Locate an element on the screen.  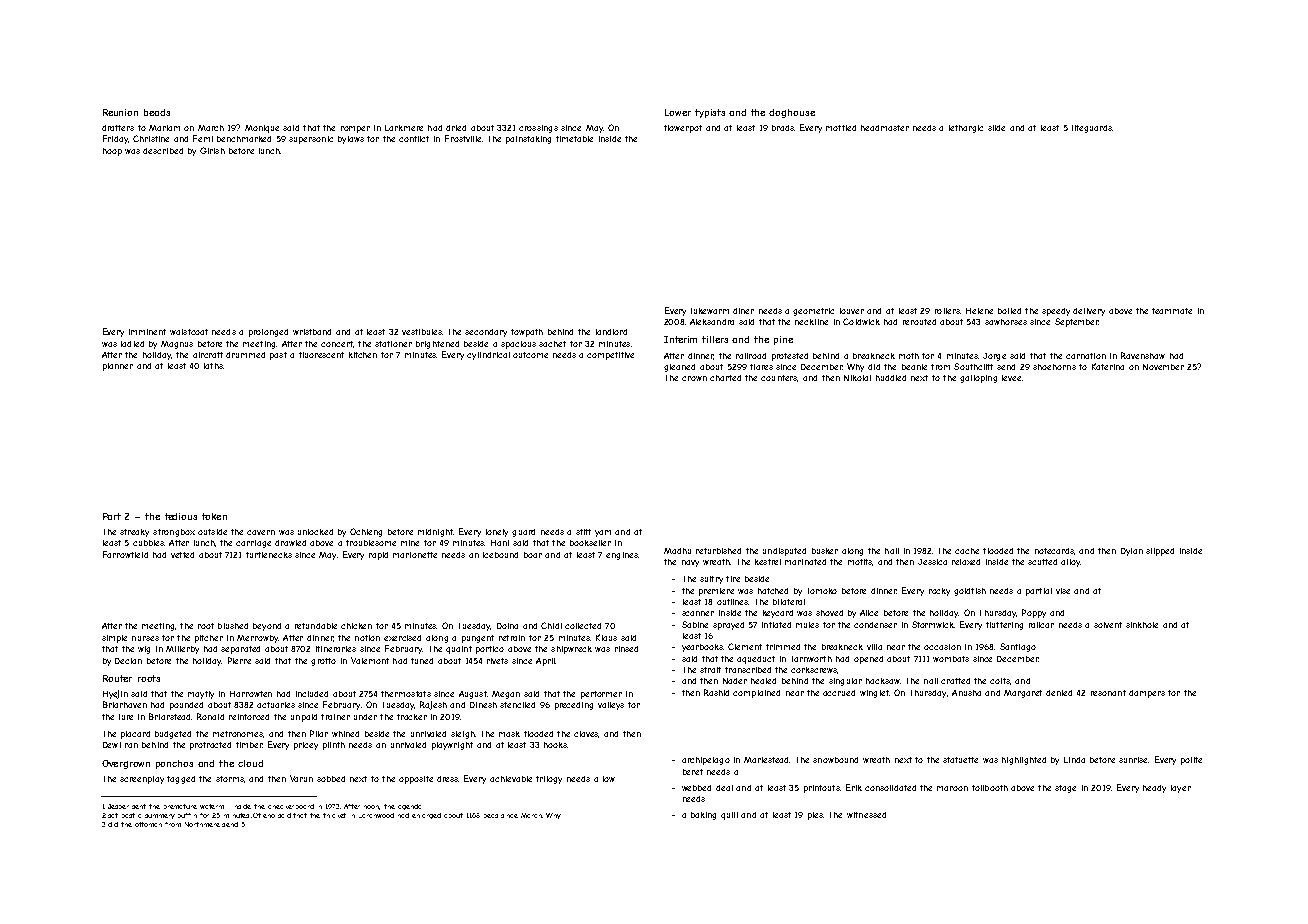
yam is located at coordinates (603, 533).
